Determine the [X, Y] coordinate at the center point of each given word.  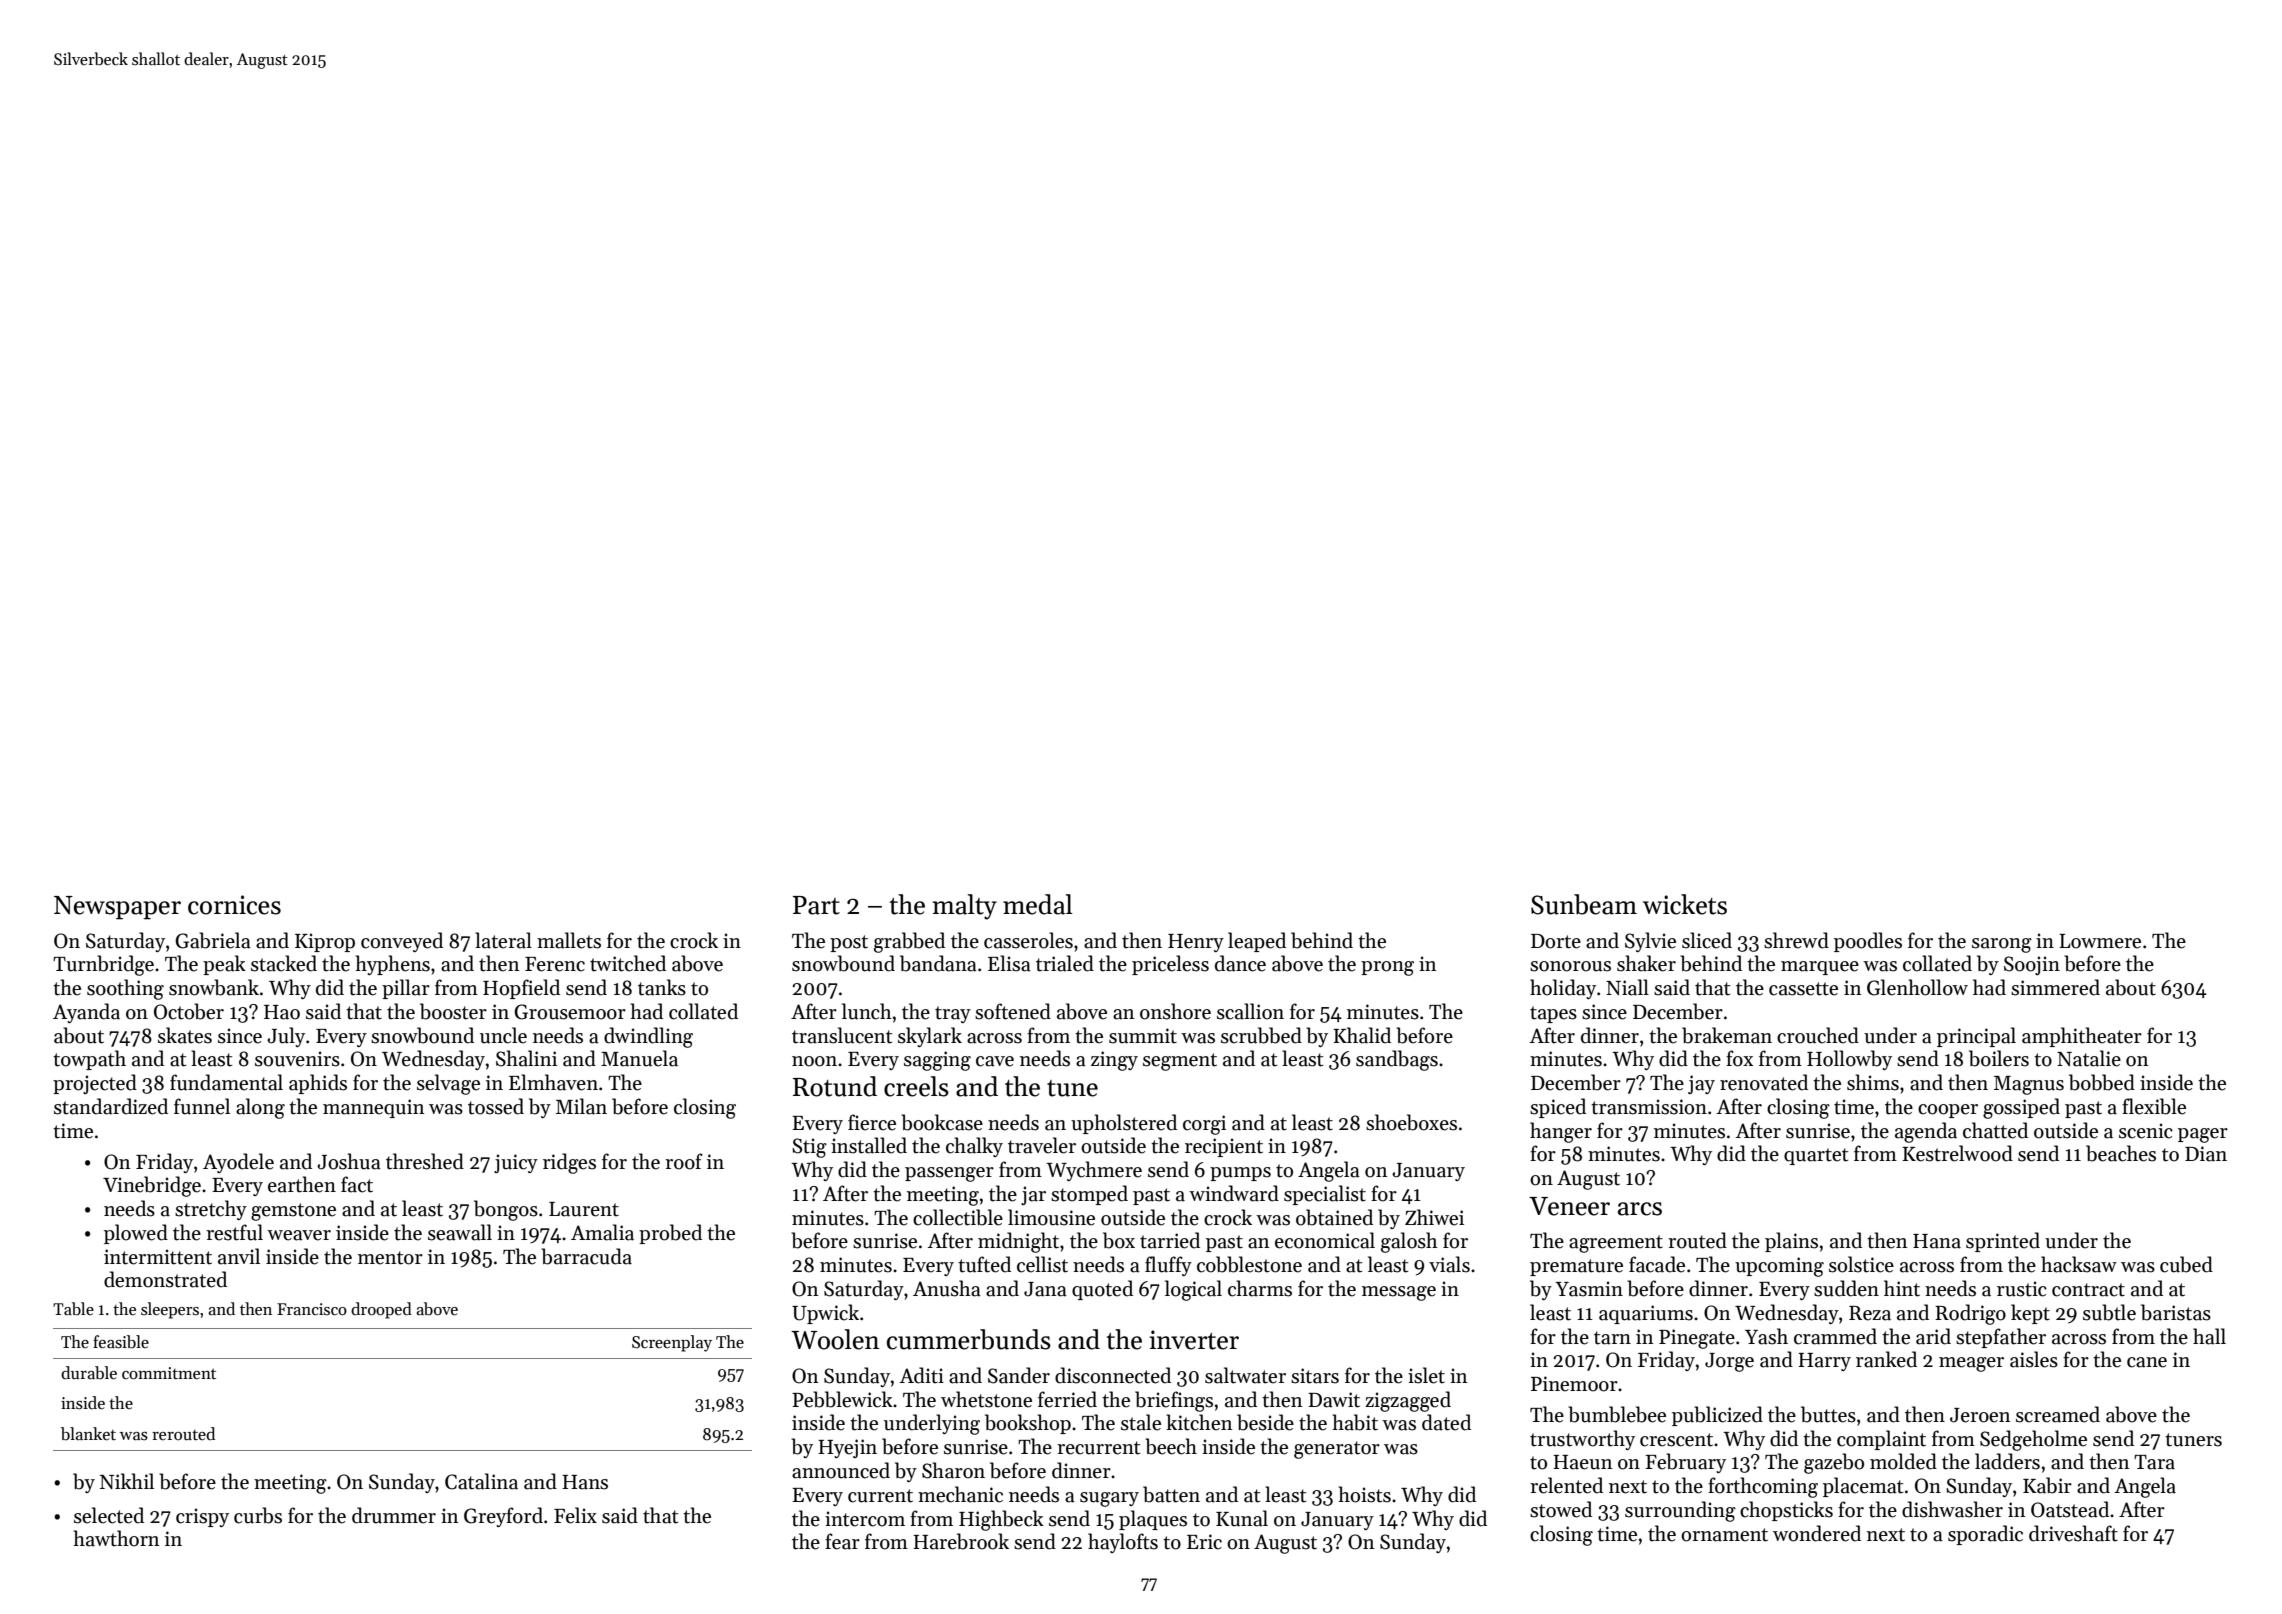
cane [2147, 1362]
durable [89, 1373]
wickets [1685, 904]
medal [1038, 904]
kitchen [1199, 1422]
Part [816, 905]
